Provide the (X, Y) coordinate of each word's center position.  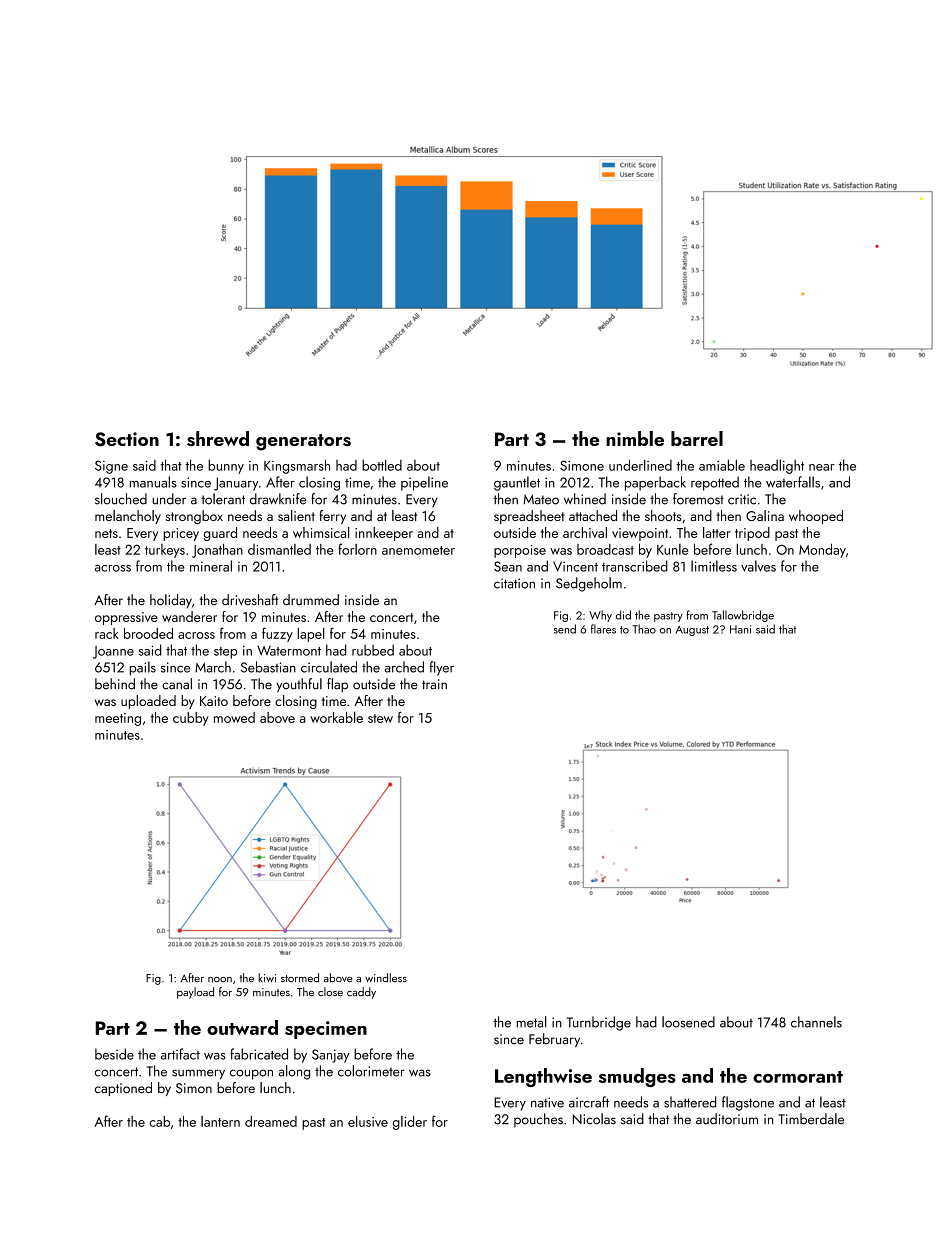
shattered (690, 1102)
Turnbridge (599, 1023)
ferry (332, 517)
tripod (752, 534)
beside (114, 1054)
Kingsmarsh (297, 466)
